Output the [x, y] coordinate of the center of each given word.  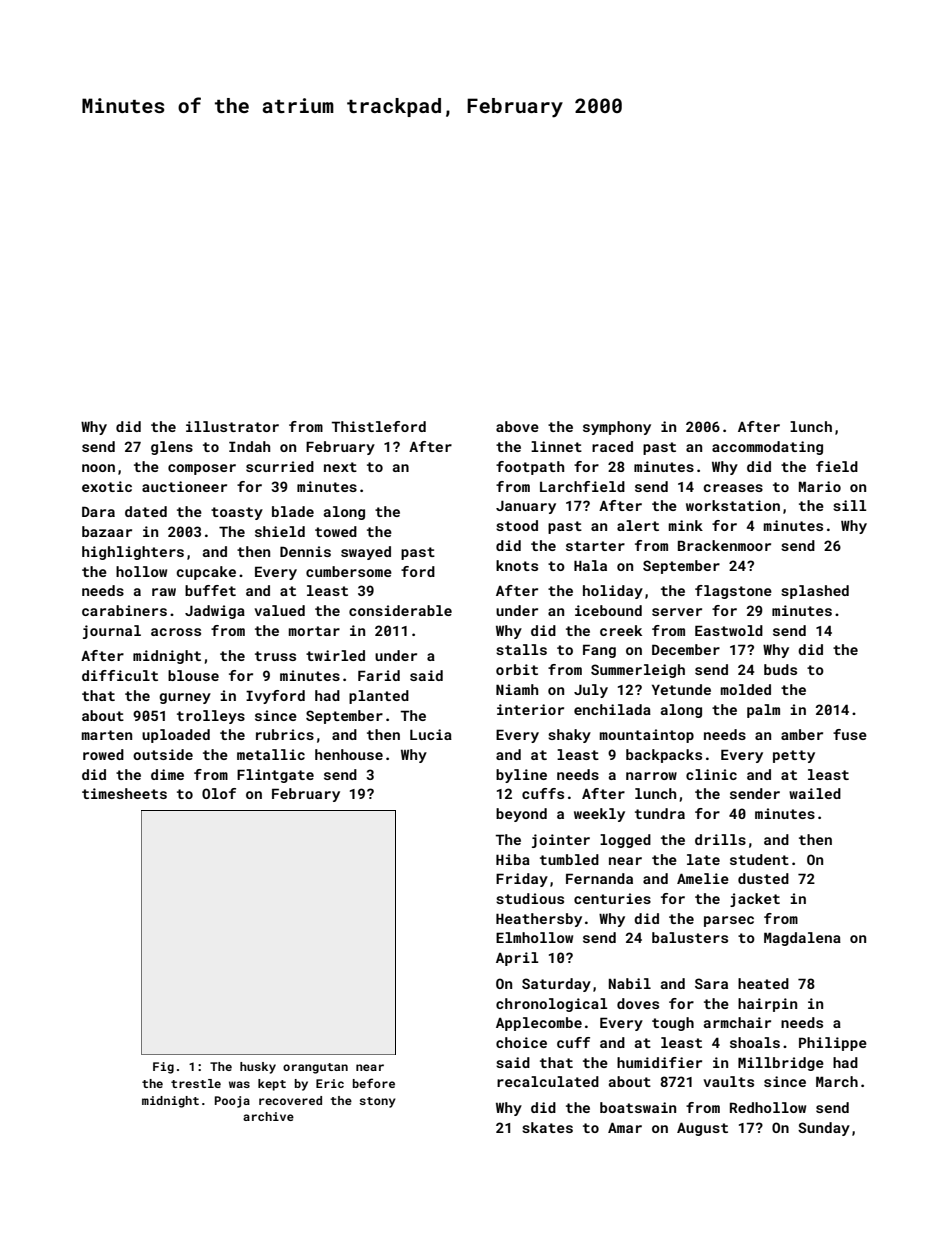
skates [547, 1127]
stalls [521, 649]
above [517, 426]
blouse [193, 675]
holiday [613, 592]
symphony [617, 428]
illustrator [232, 426]
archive [268, 1116]
